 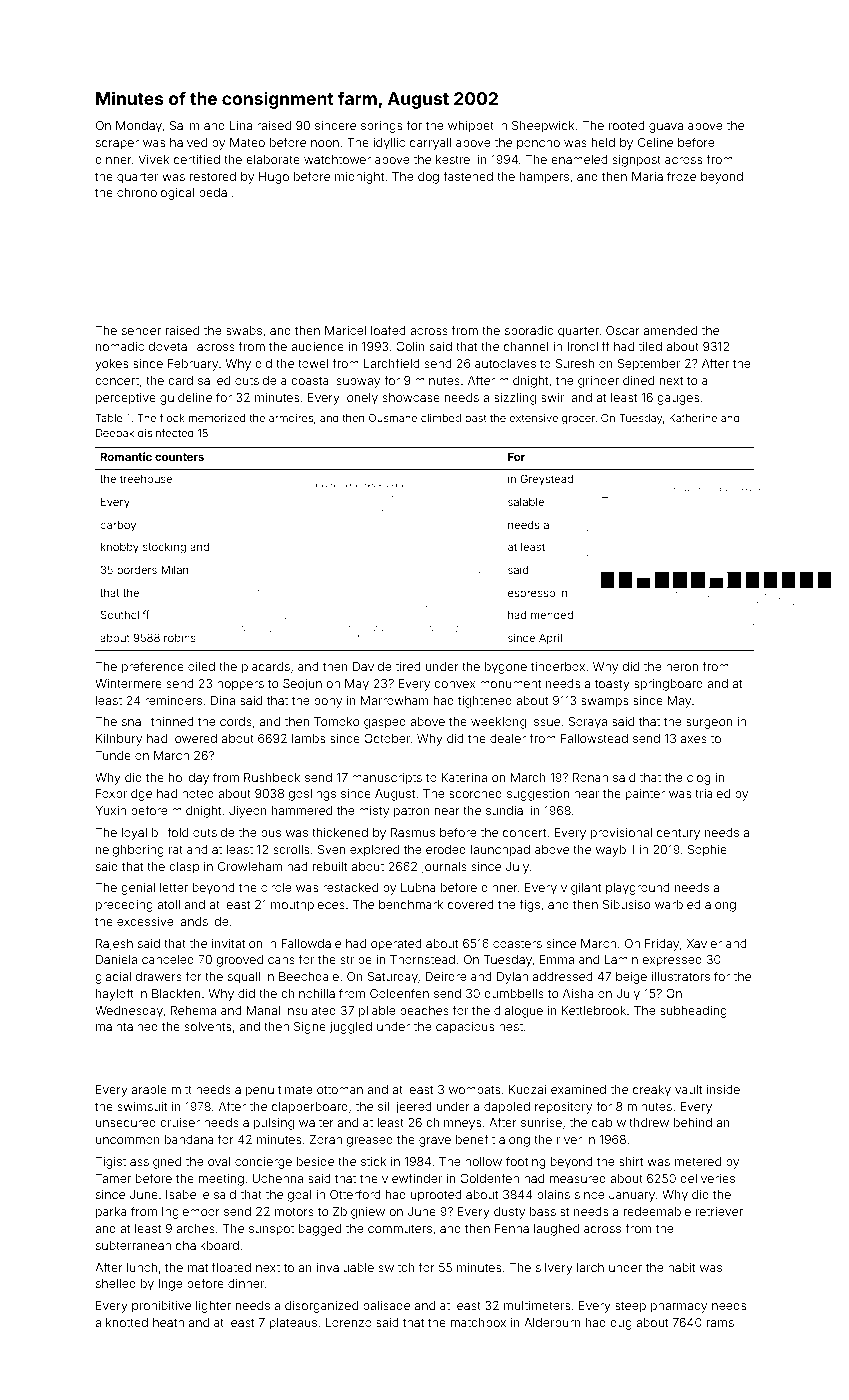 I want to click on suggestion, so click(x=538, y=795).
